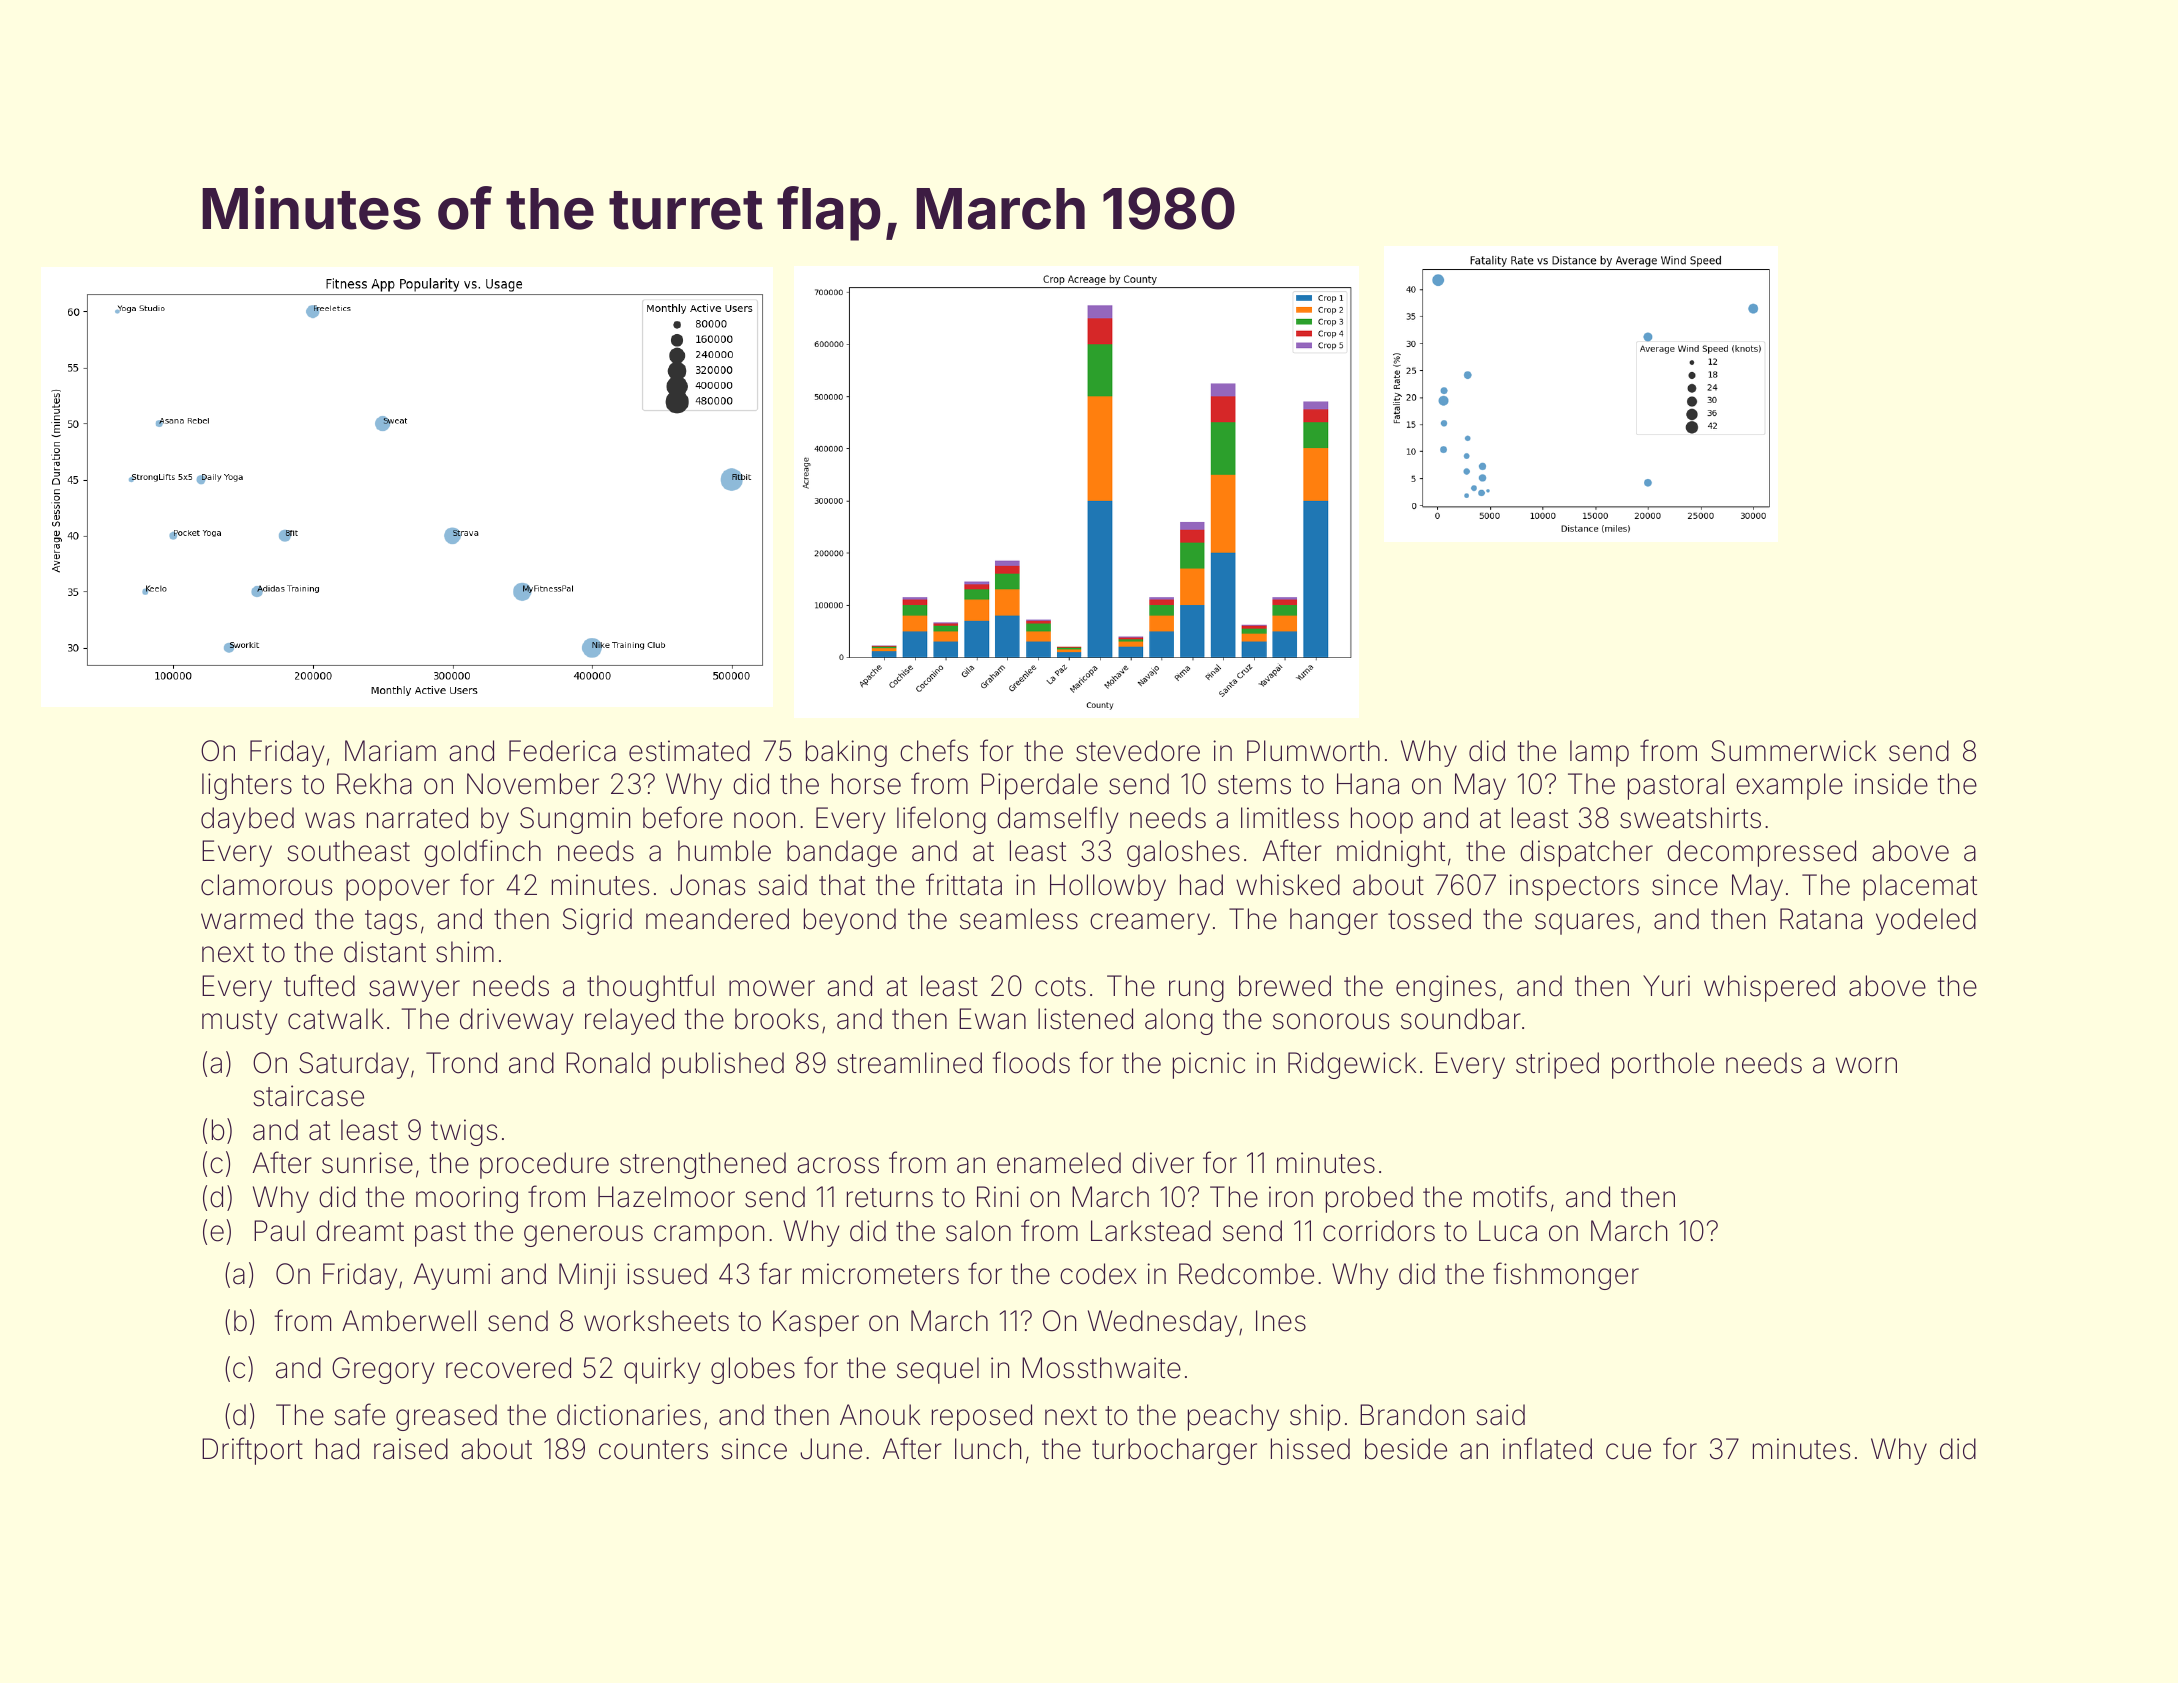 The width and height of the document is (2178, 1683). I want to click on Ayumi, so click(452, 1276).
